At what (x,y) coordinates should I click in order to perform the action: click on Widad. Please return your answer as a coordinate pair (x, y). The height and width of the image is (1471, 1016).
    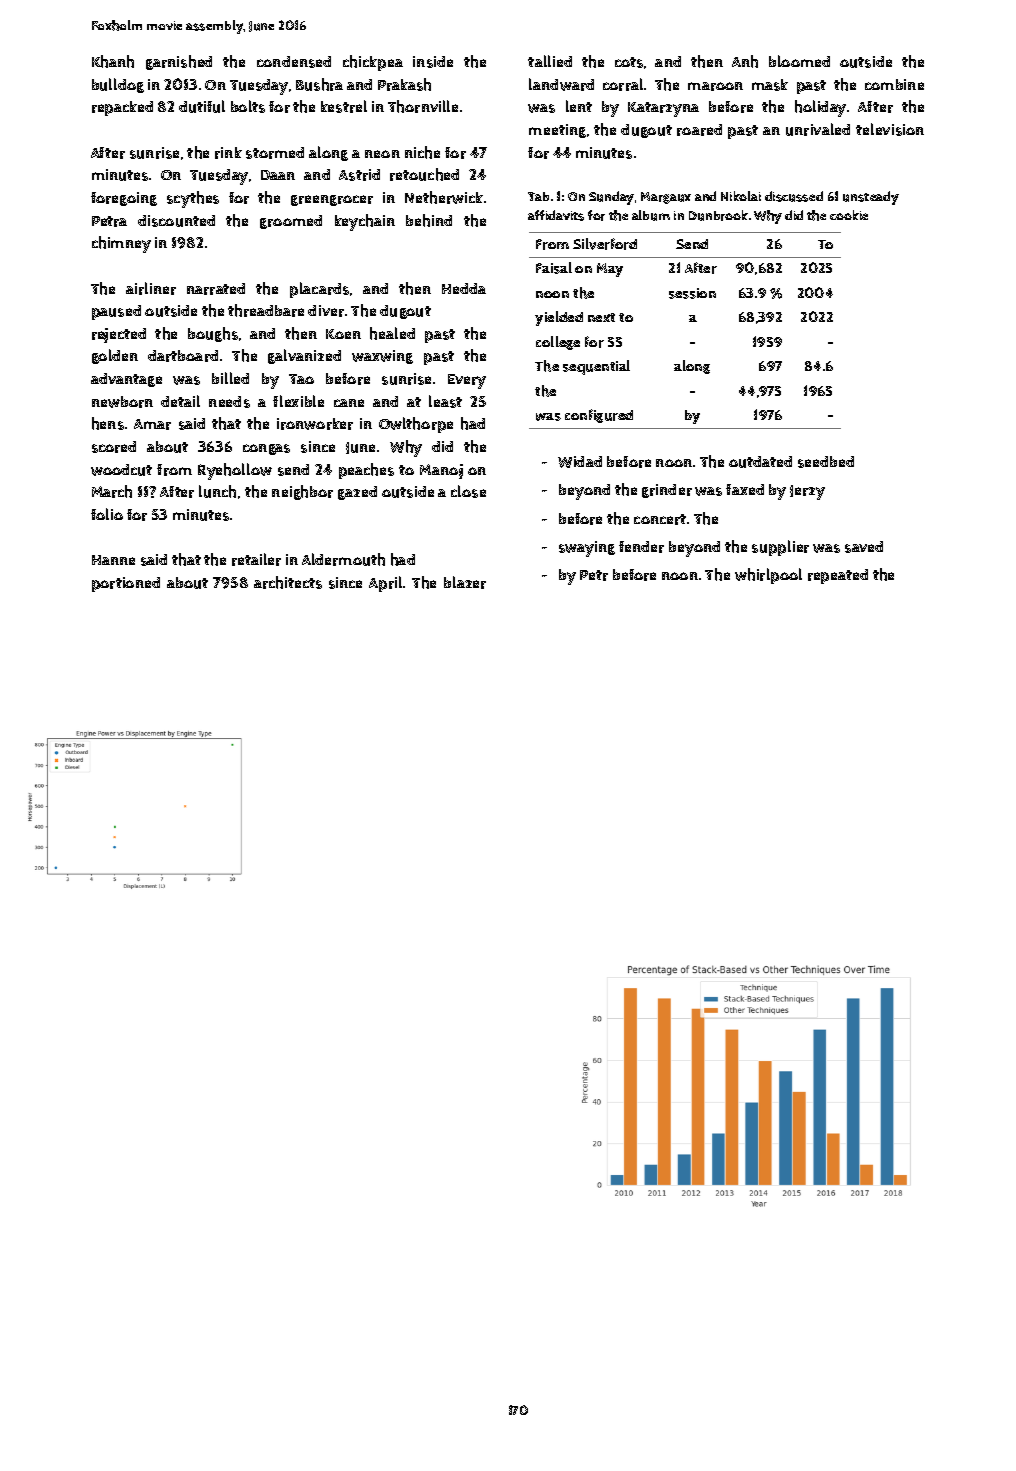
    Looking at the image, I should click on (580, 462).
